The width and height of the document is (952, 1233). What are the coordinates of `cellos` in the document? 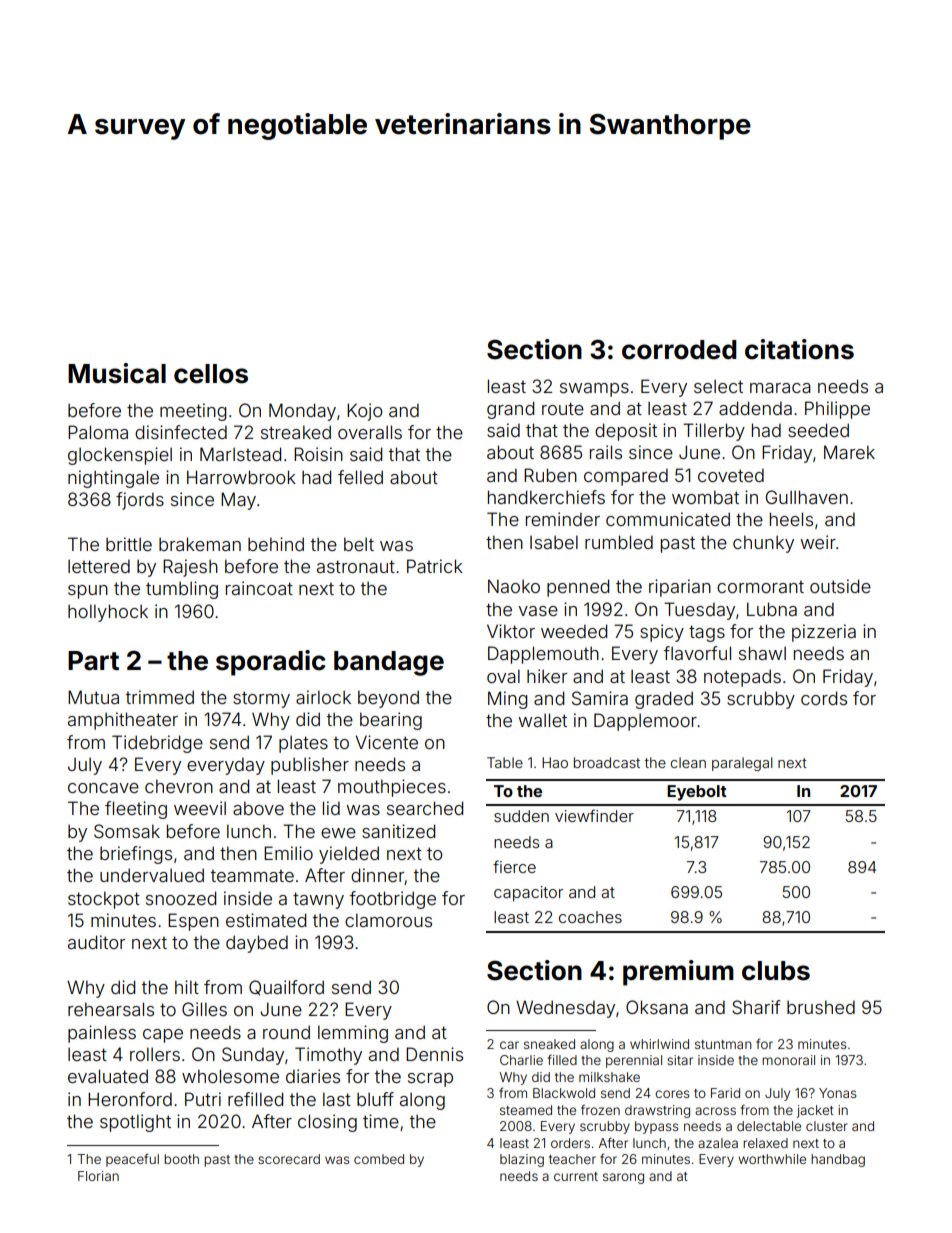 It's located at (211, 374).
